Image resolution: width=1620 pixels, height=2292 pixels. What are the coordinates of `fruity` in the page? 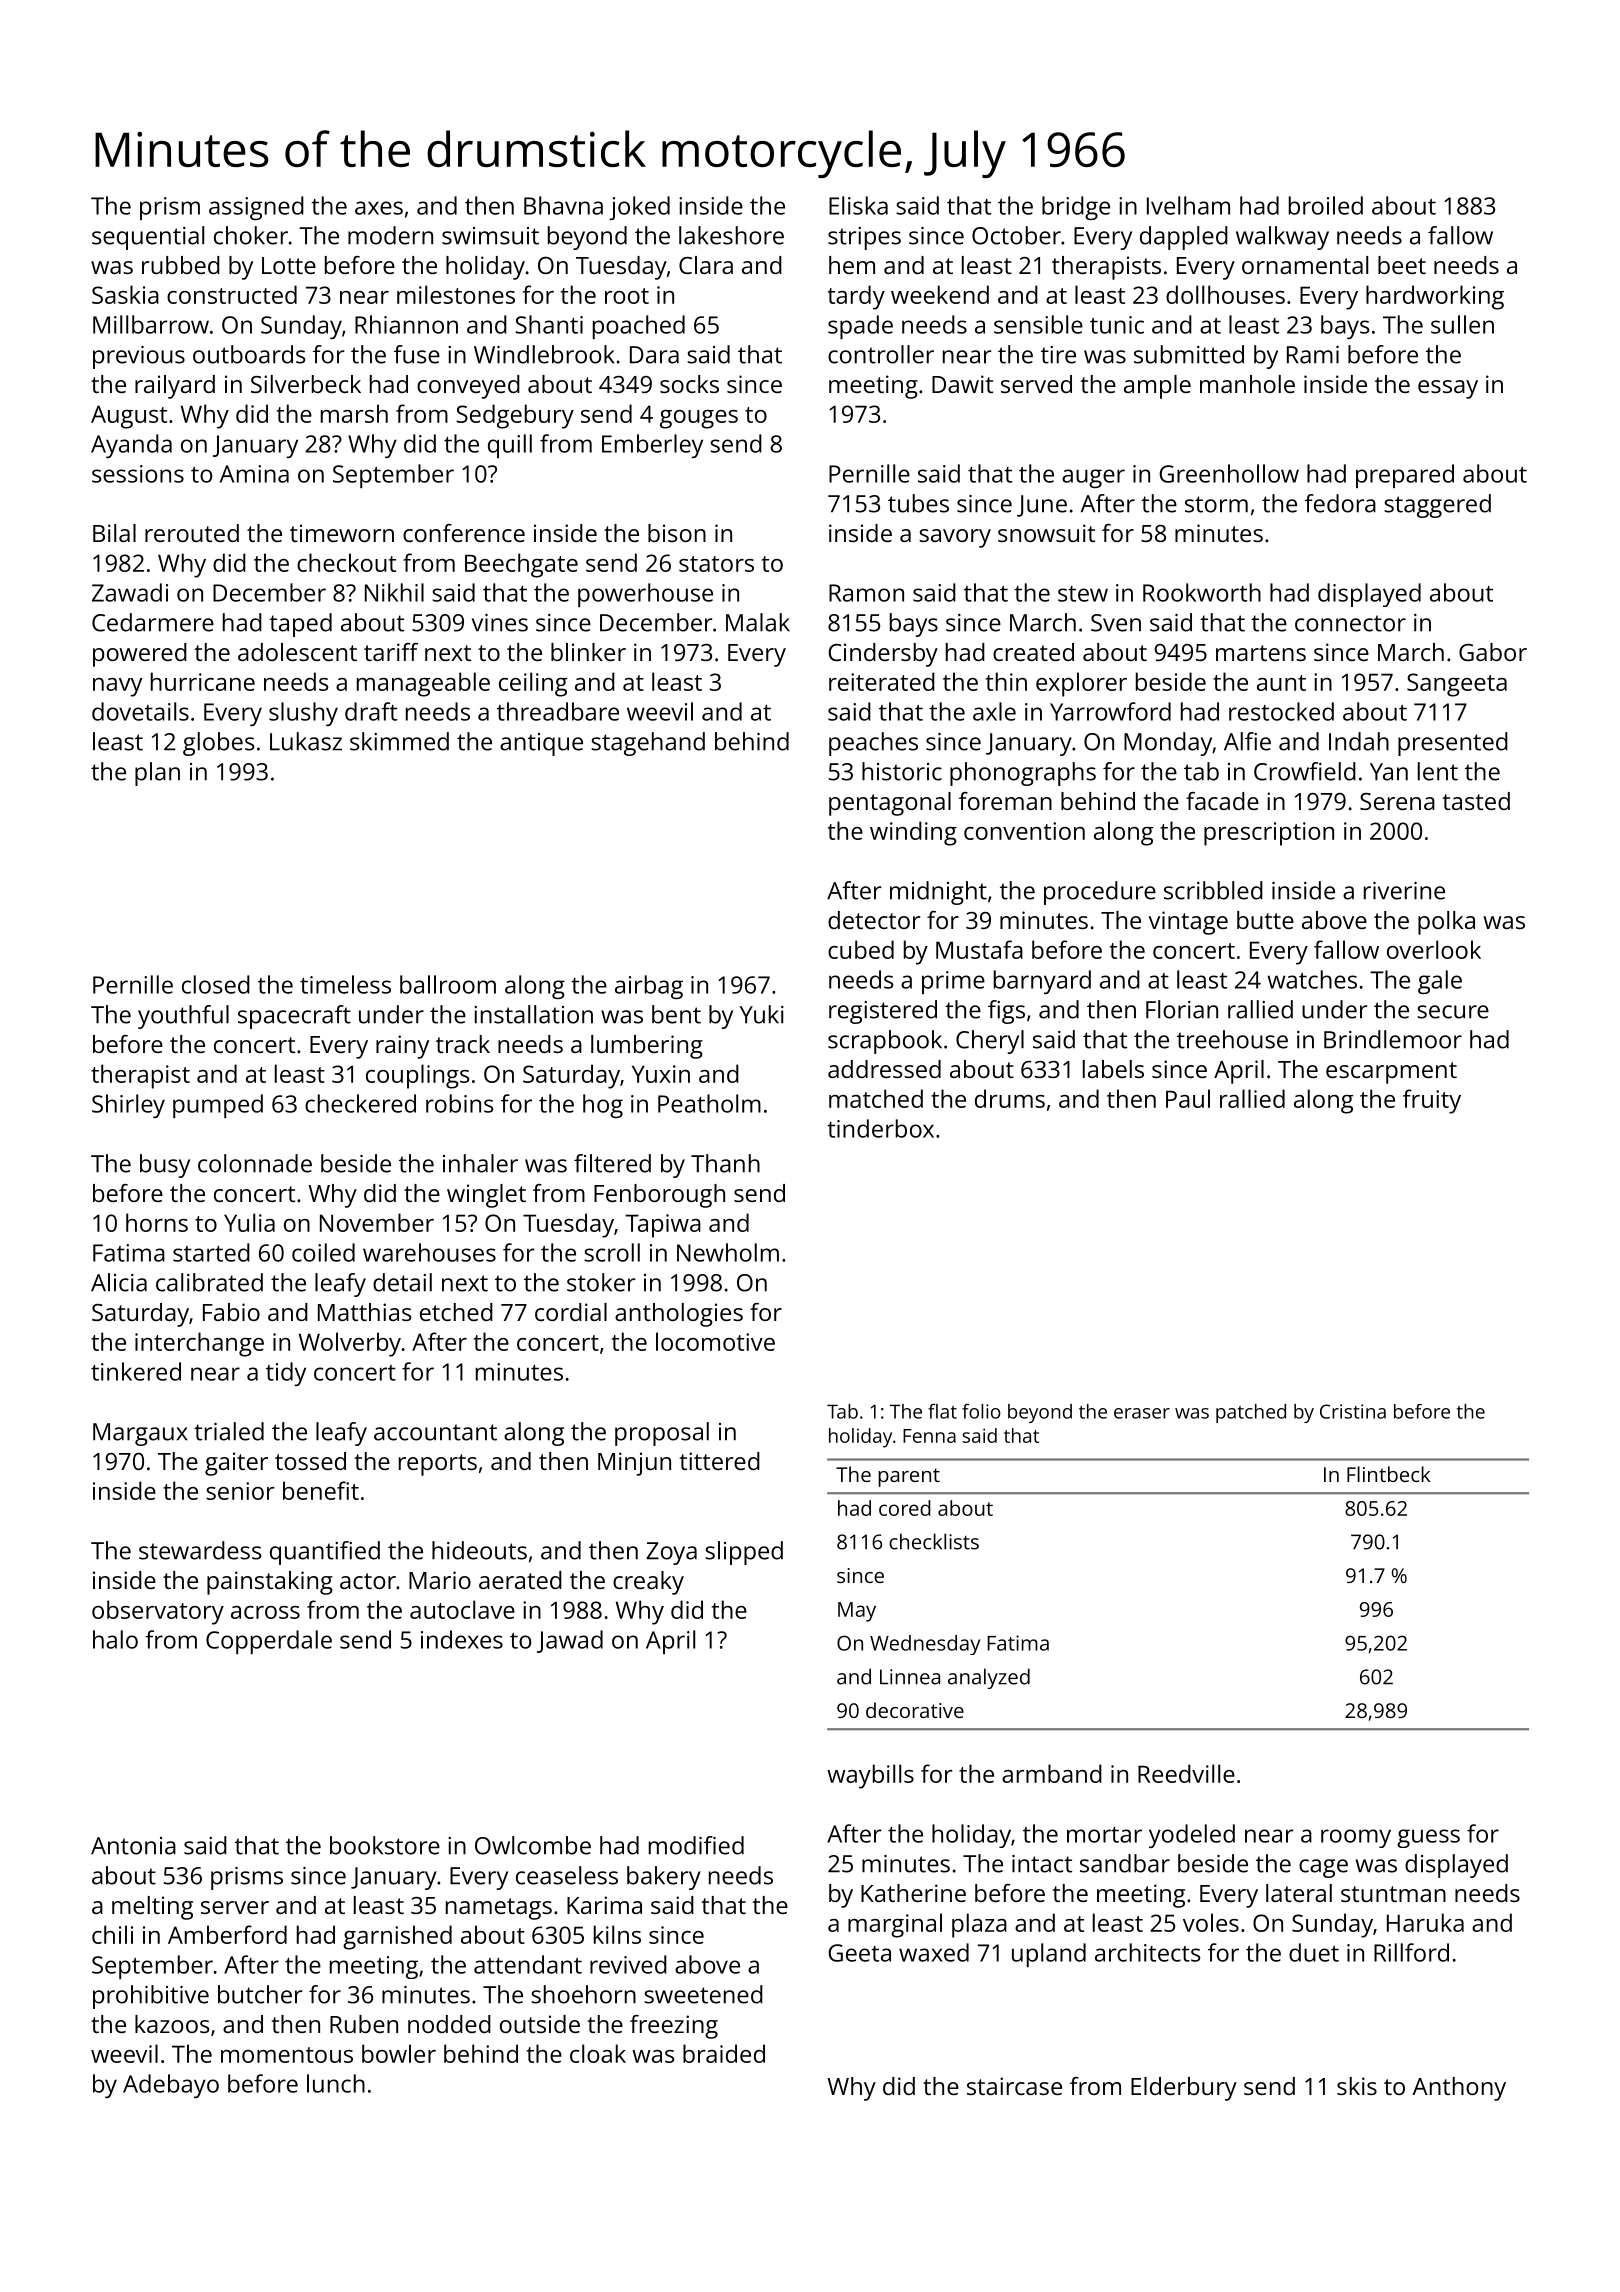 It's located at (1432, 1101).
